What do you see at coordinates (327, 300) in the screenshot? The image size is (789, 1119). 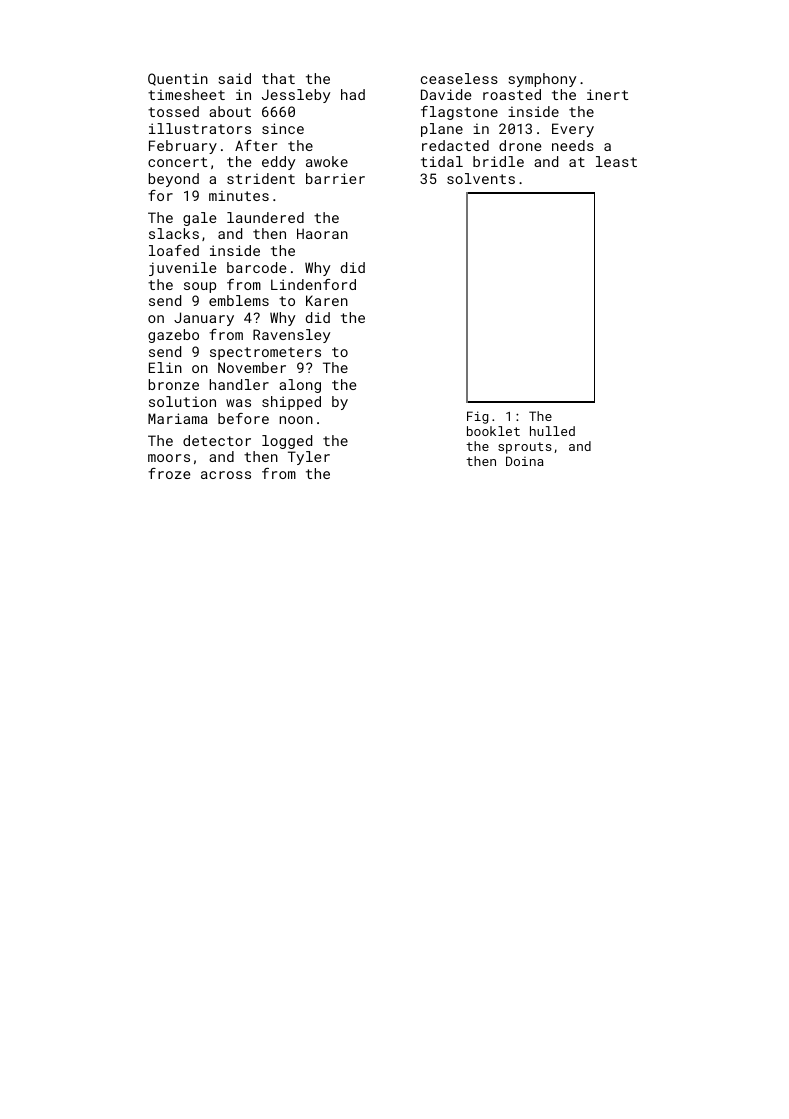 I see `Karen` at bounding box center [327, 300].
